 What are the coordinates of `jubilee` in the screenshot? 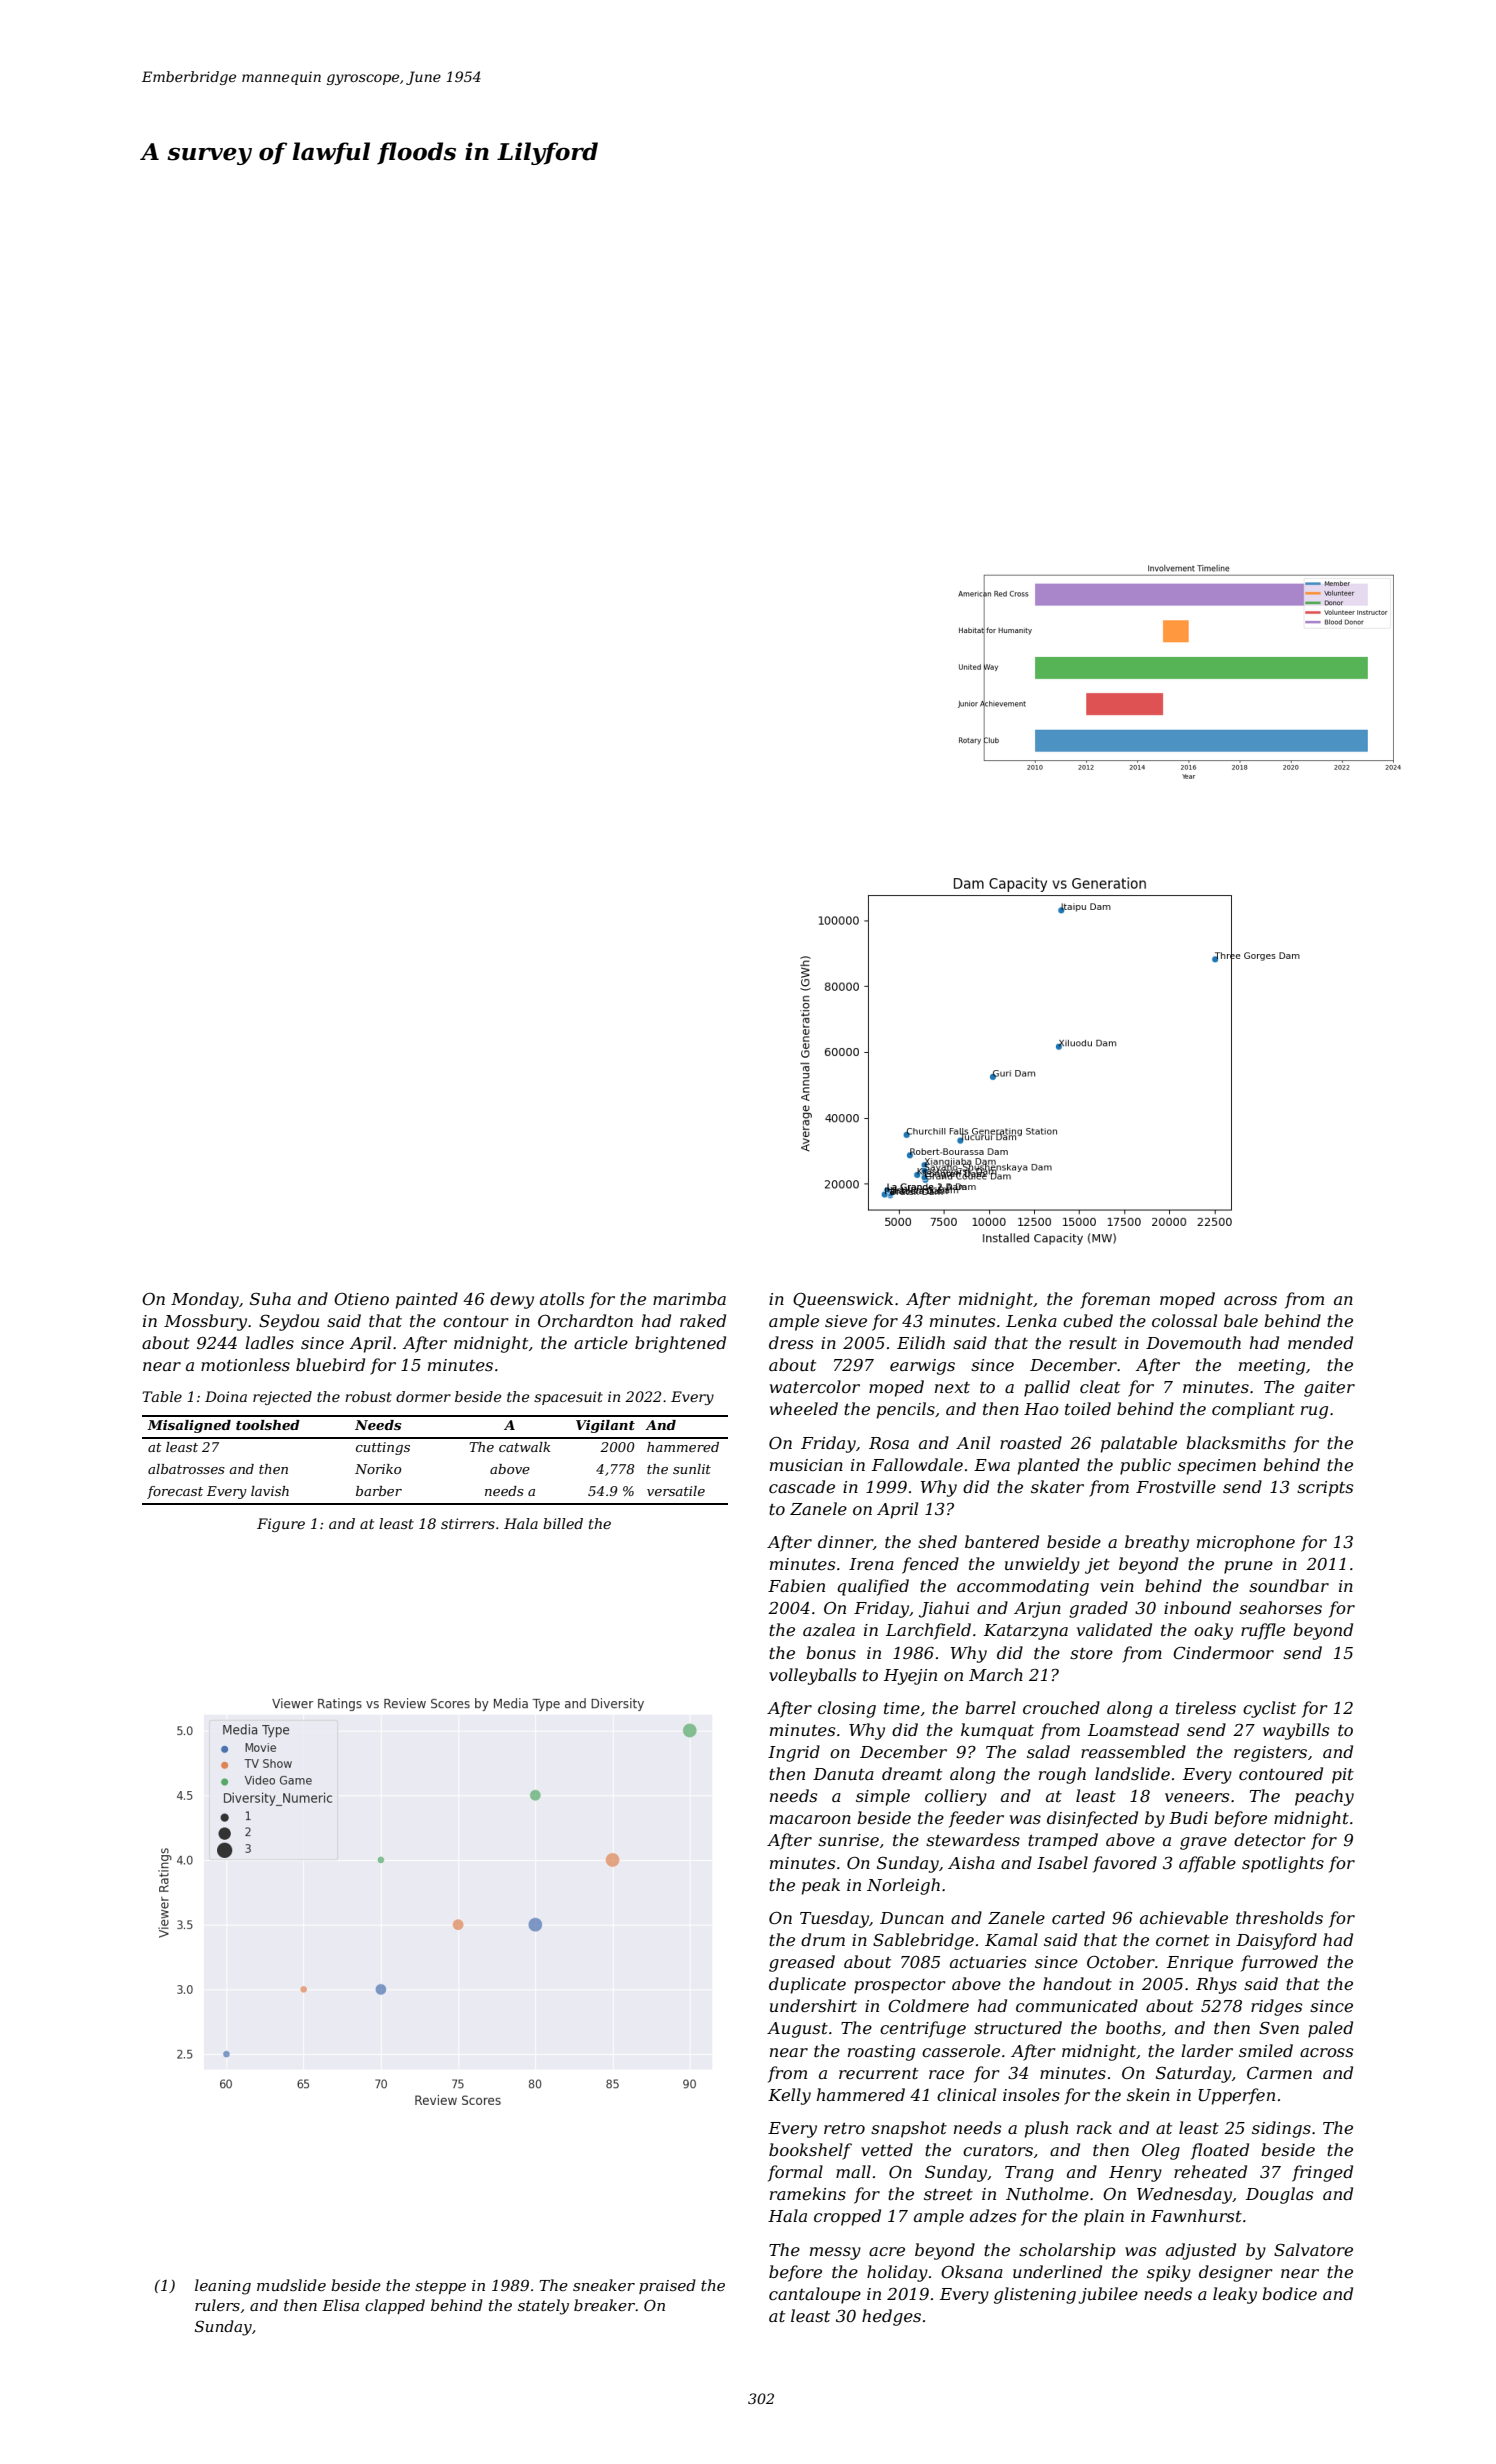 It's located at (1108, 2295).
